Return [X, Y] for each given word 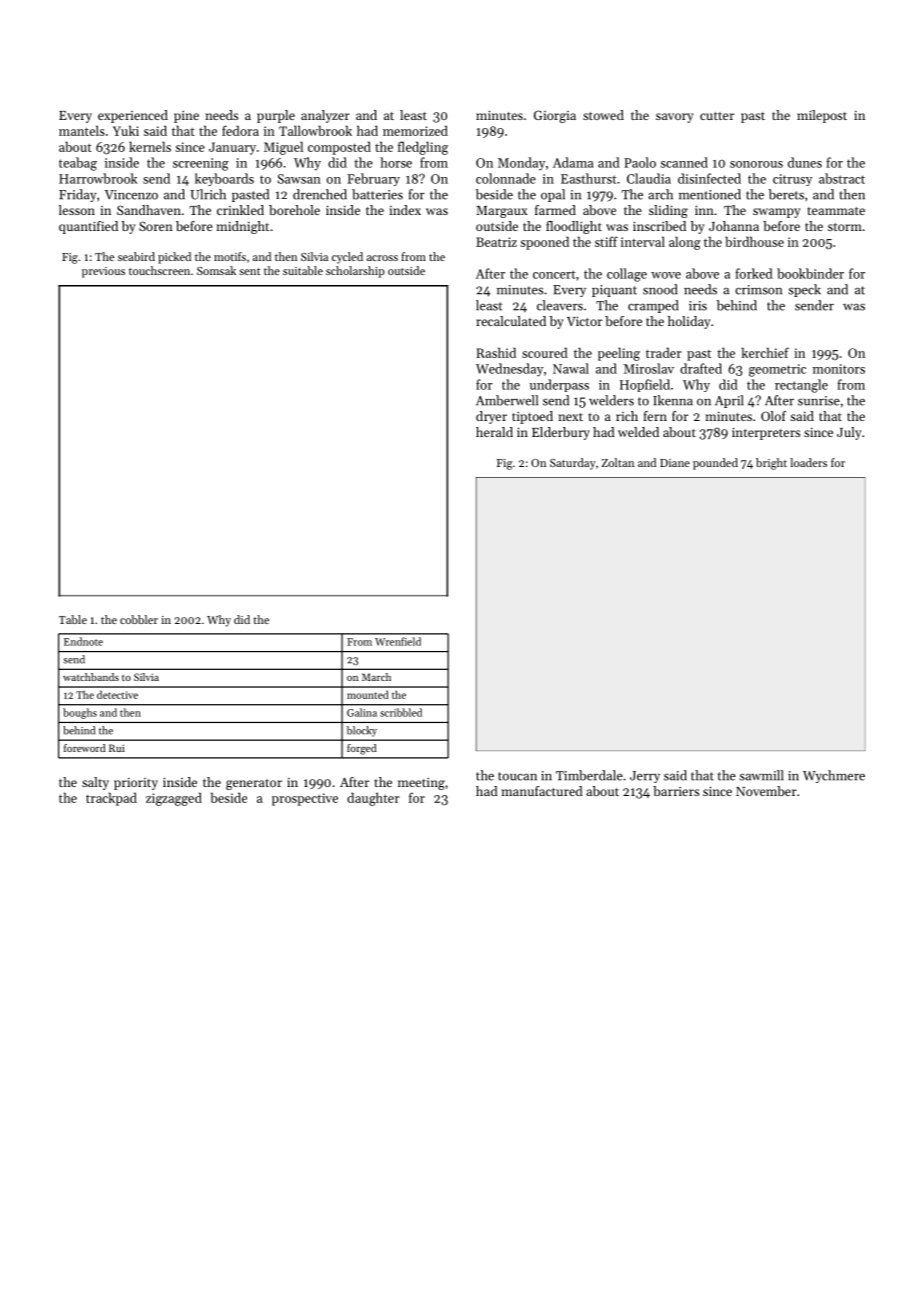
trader [664, 352]
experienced [133, 116]
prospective [305, 799]
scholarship [355, 272]
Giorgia [555, 116]
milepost [822, 116]
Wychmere [834, 776]
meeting [421, 784]
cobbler [139, 619]
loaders [808, 462]
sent [250, 271]
